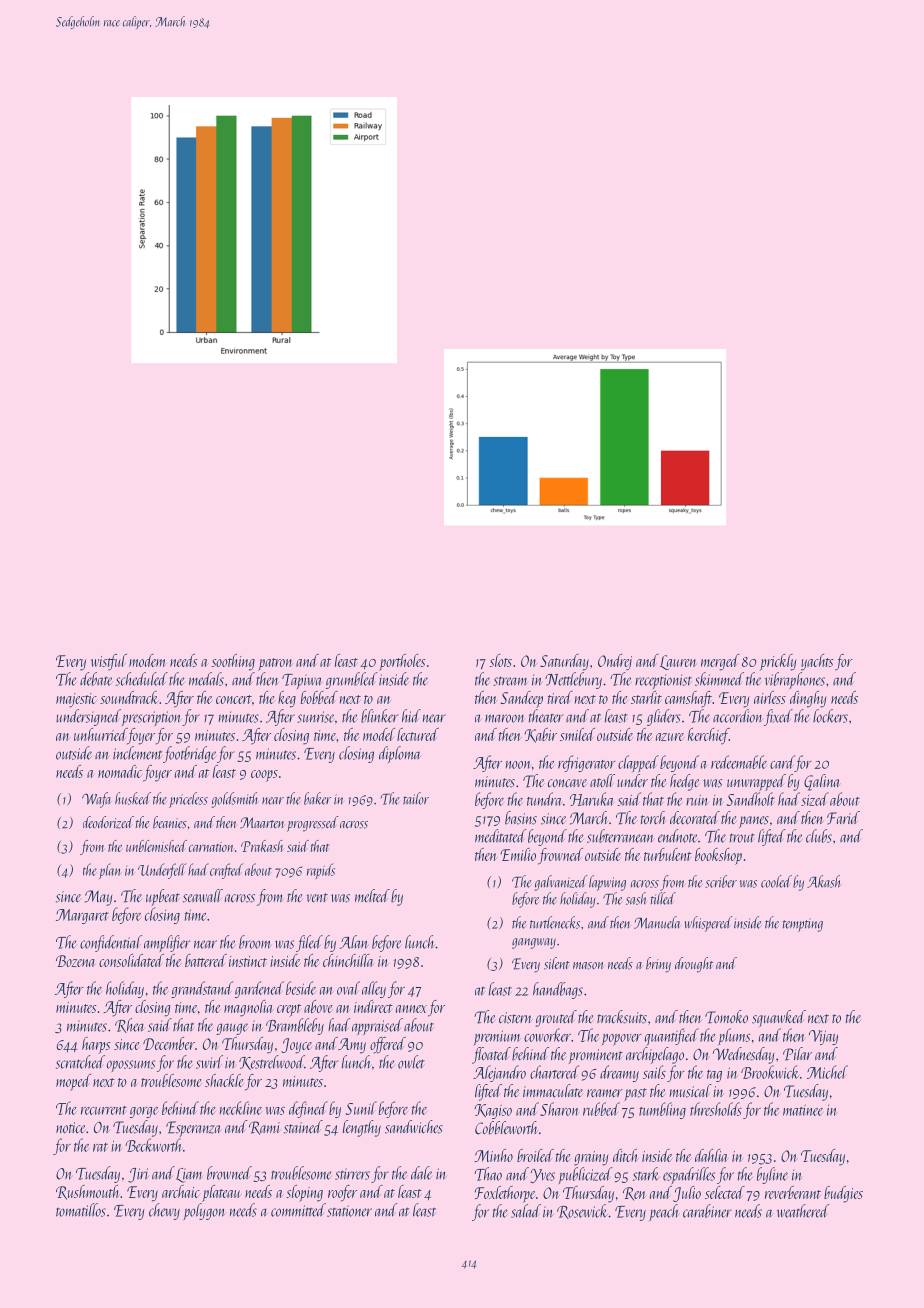 This screenshot has height=1308, width=924. I want to click on annex, so click(411, 1009).
